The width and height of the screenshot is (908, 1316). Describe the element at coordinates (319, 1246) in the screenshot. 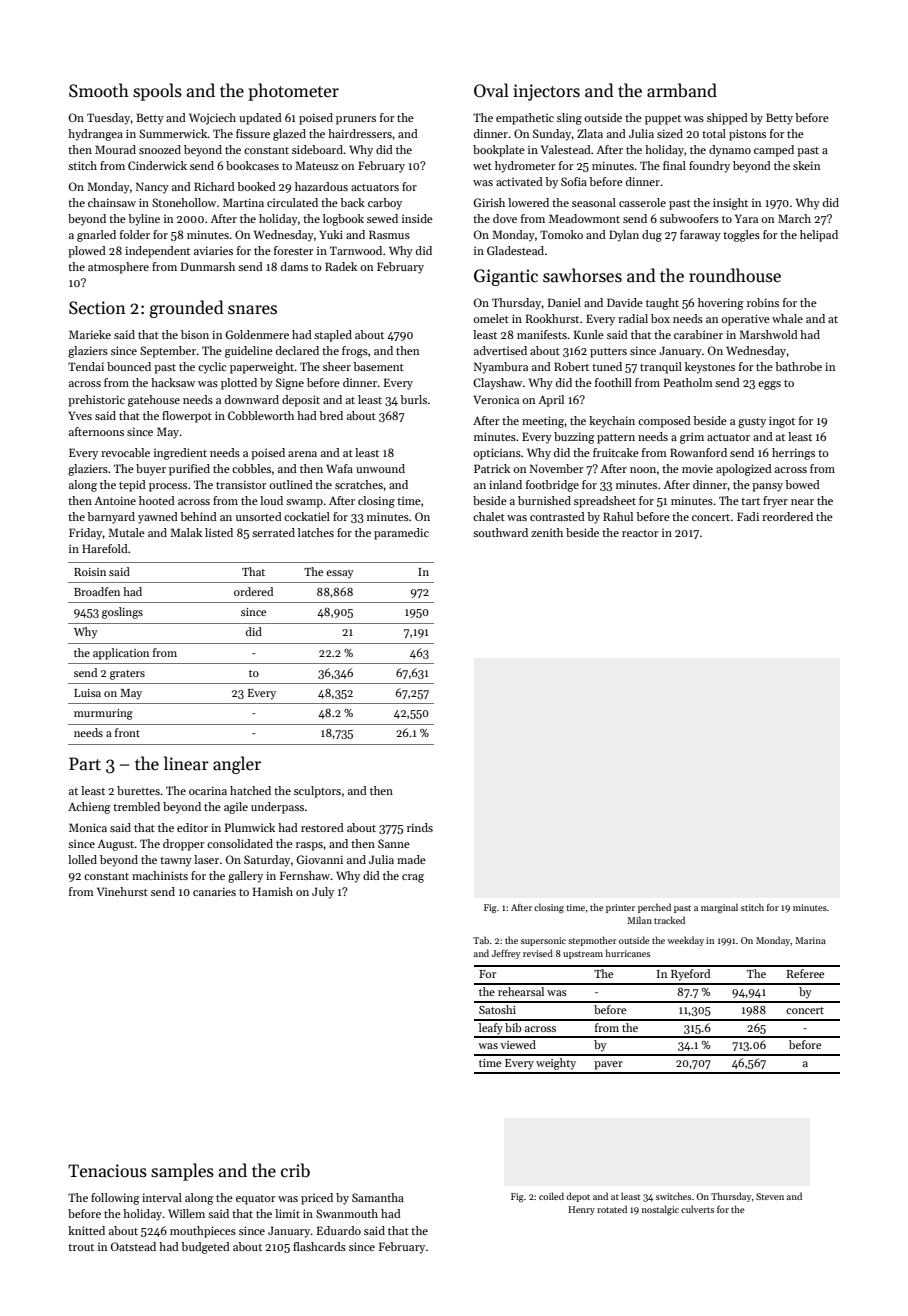

I see `flashcards` at that location.
